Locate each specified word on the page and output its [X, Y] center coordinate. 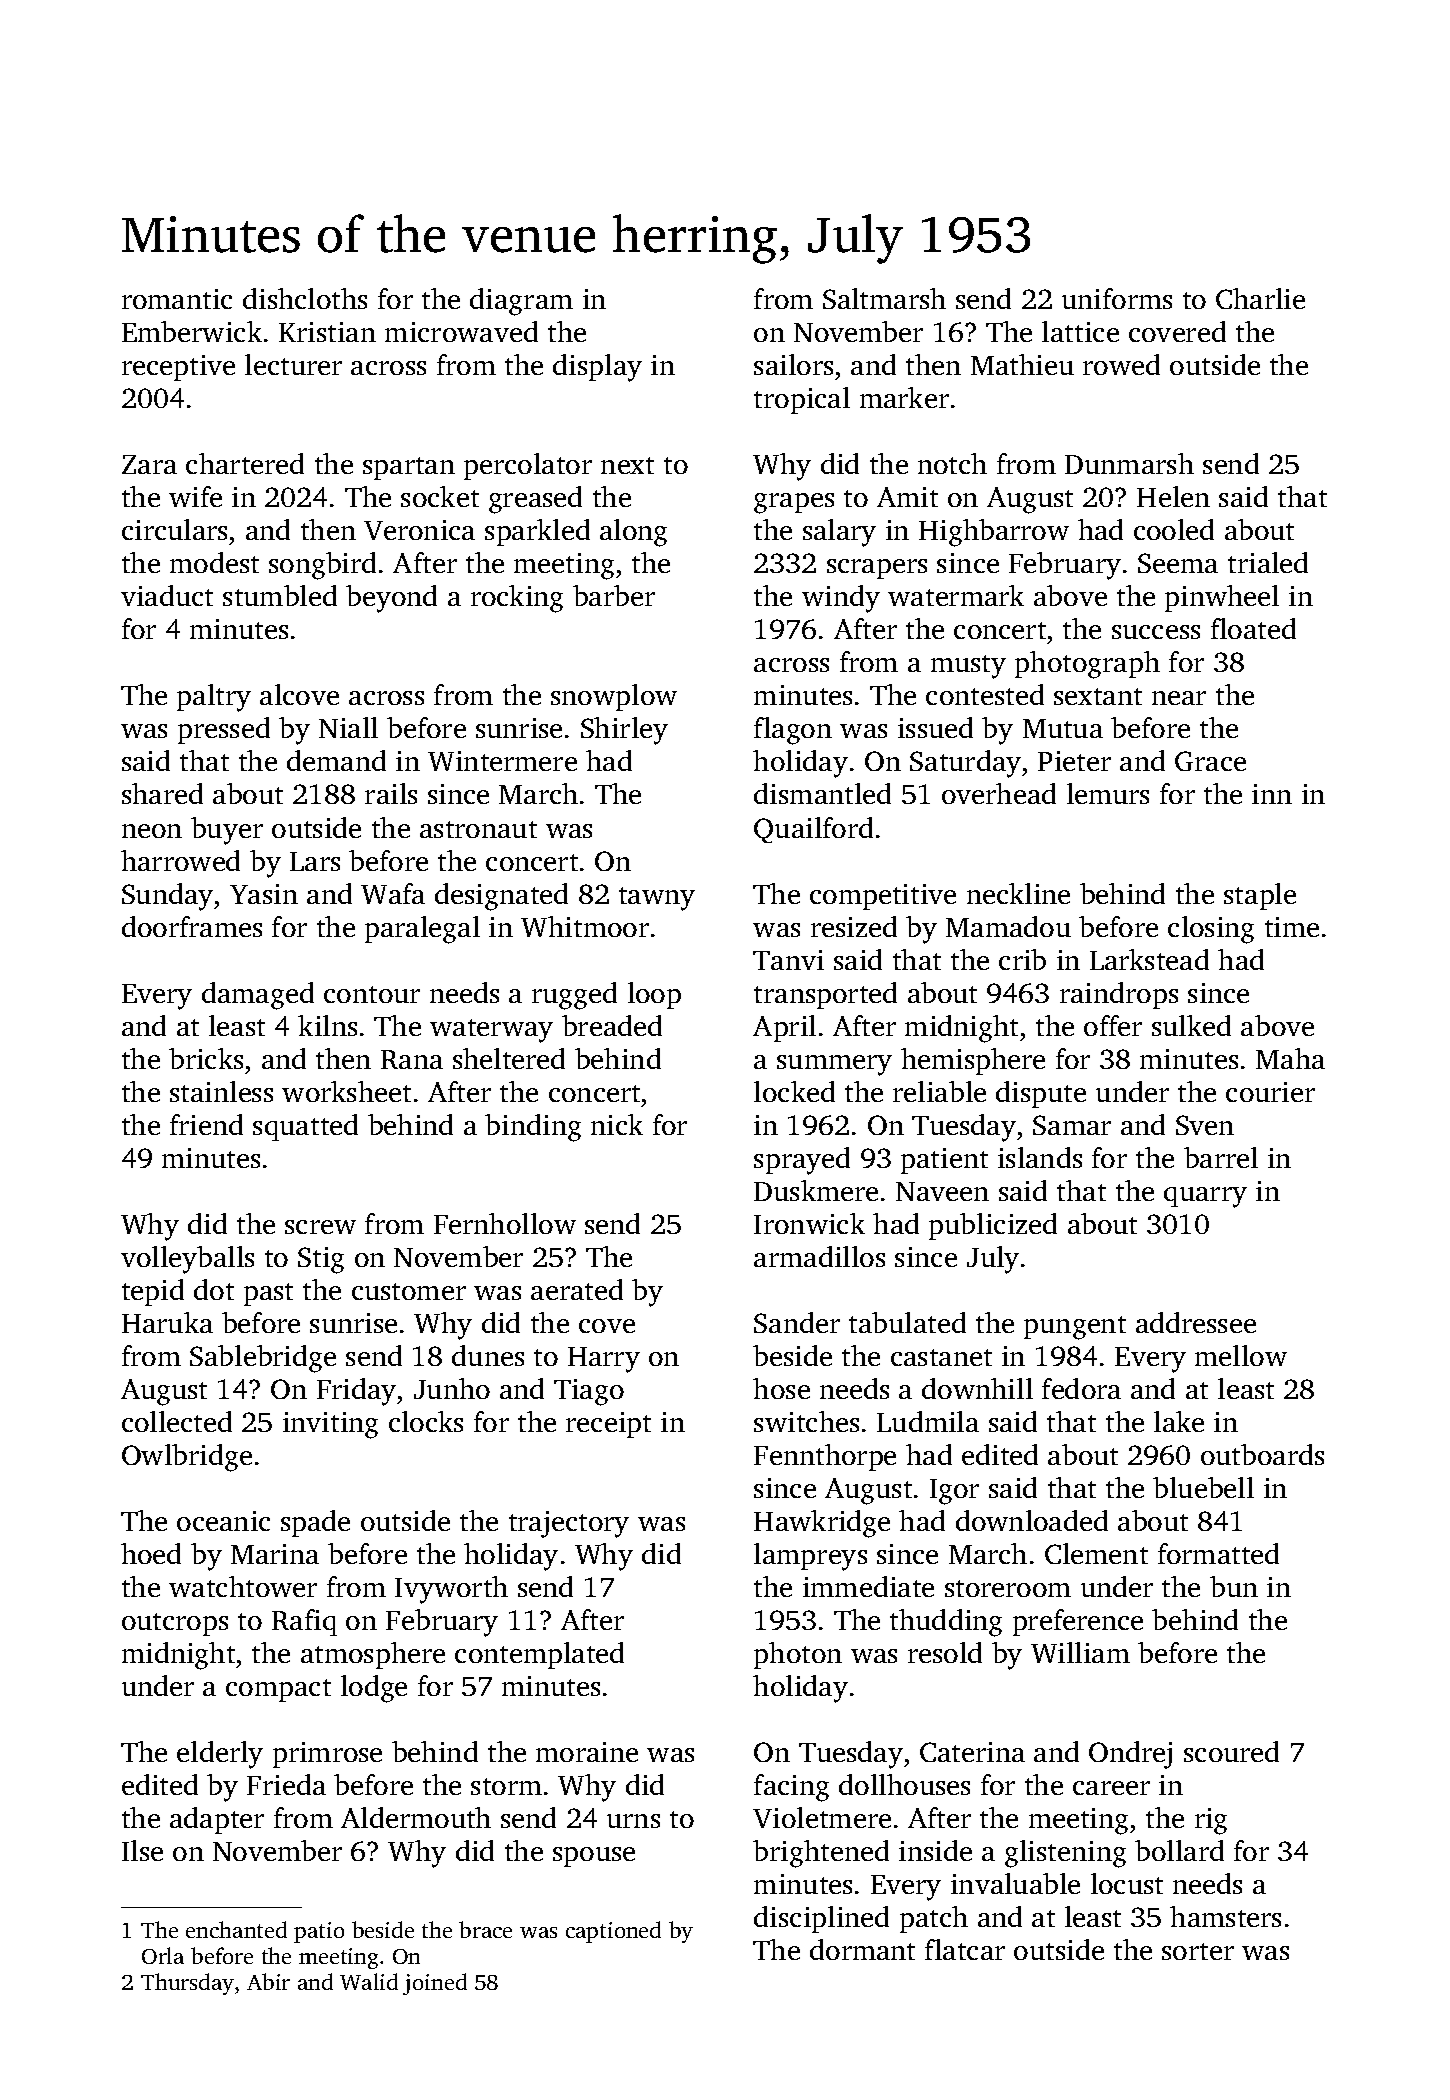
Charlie [1260, 298]
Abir [268, 1981]
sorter [1198, 1951]
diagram [521, 302]
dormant [862, 1949]
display [597, 368]
